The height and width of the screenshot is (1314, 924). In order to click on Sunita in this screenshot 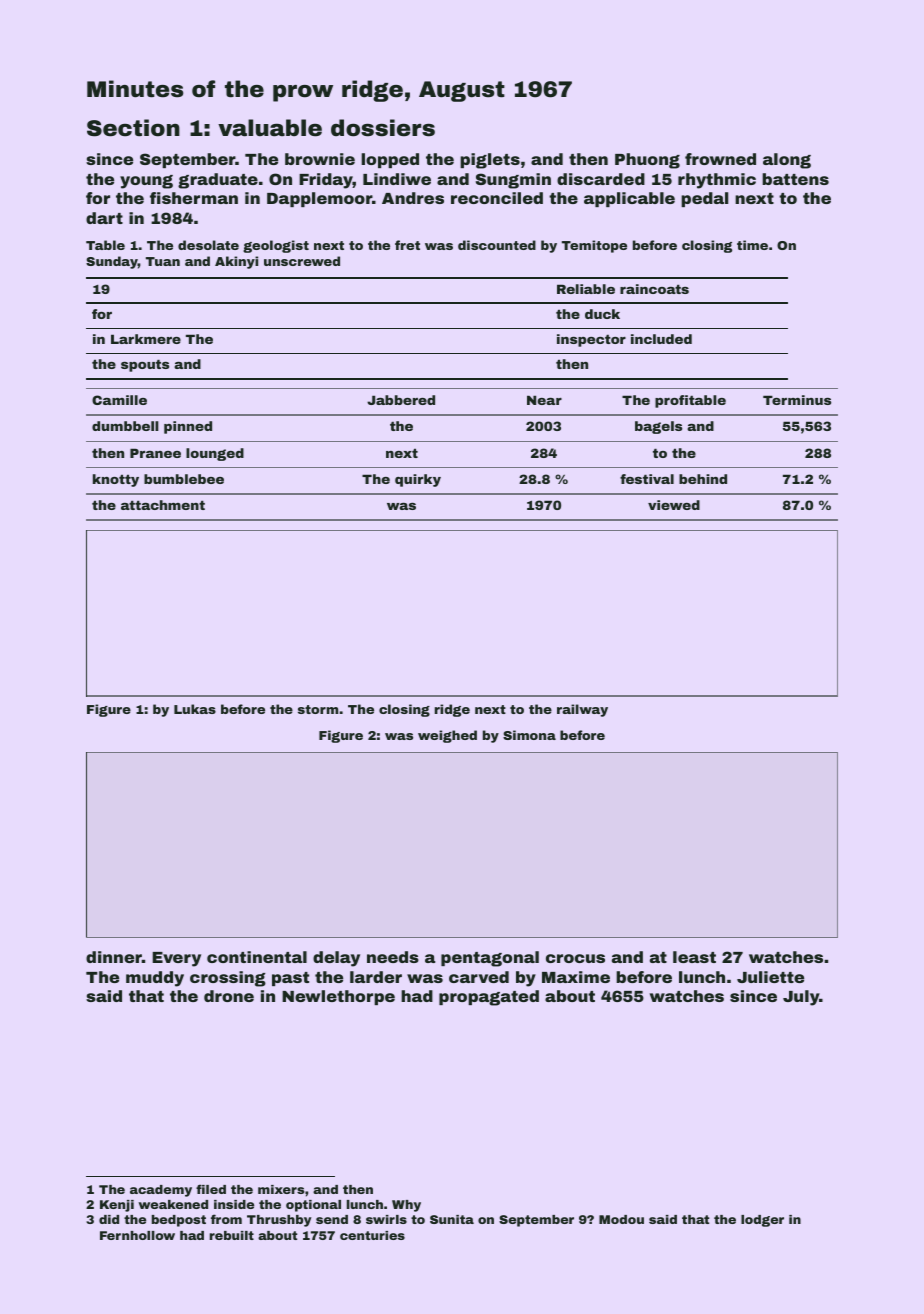, I will do `click(452, 1219)`.
